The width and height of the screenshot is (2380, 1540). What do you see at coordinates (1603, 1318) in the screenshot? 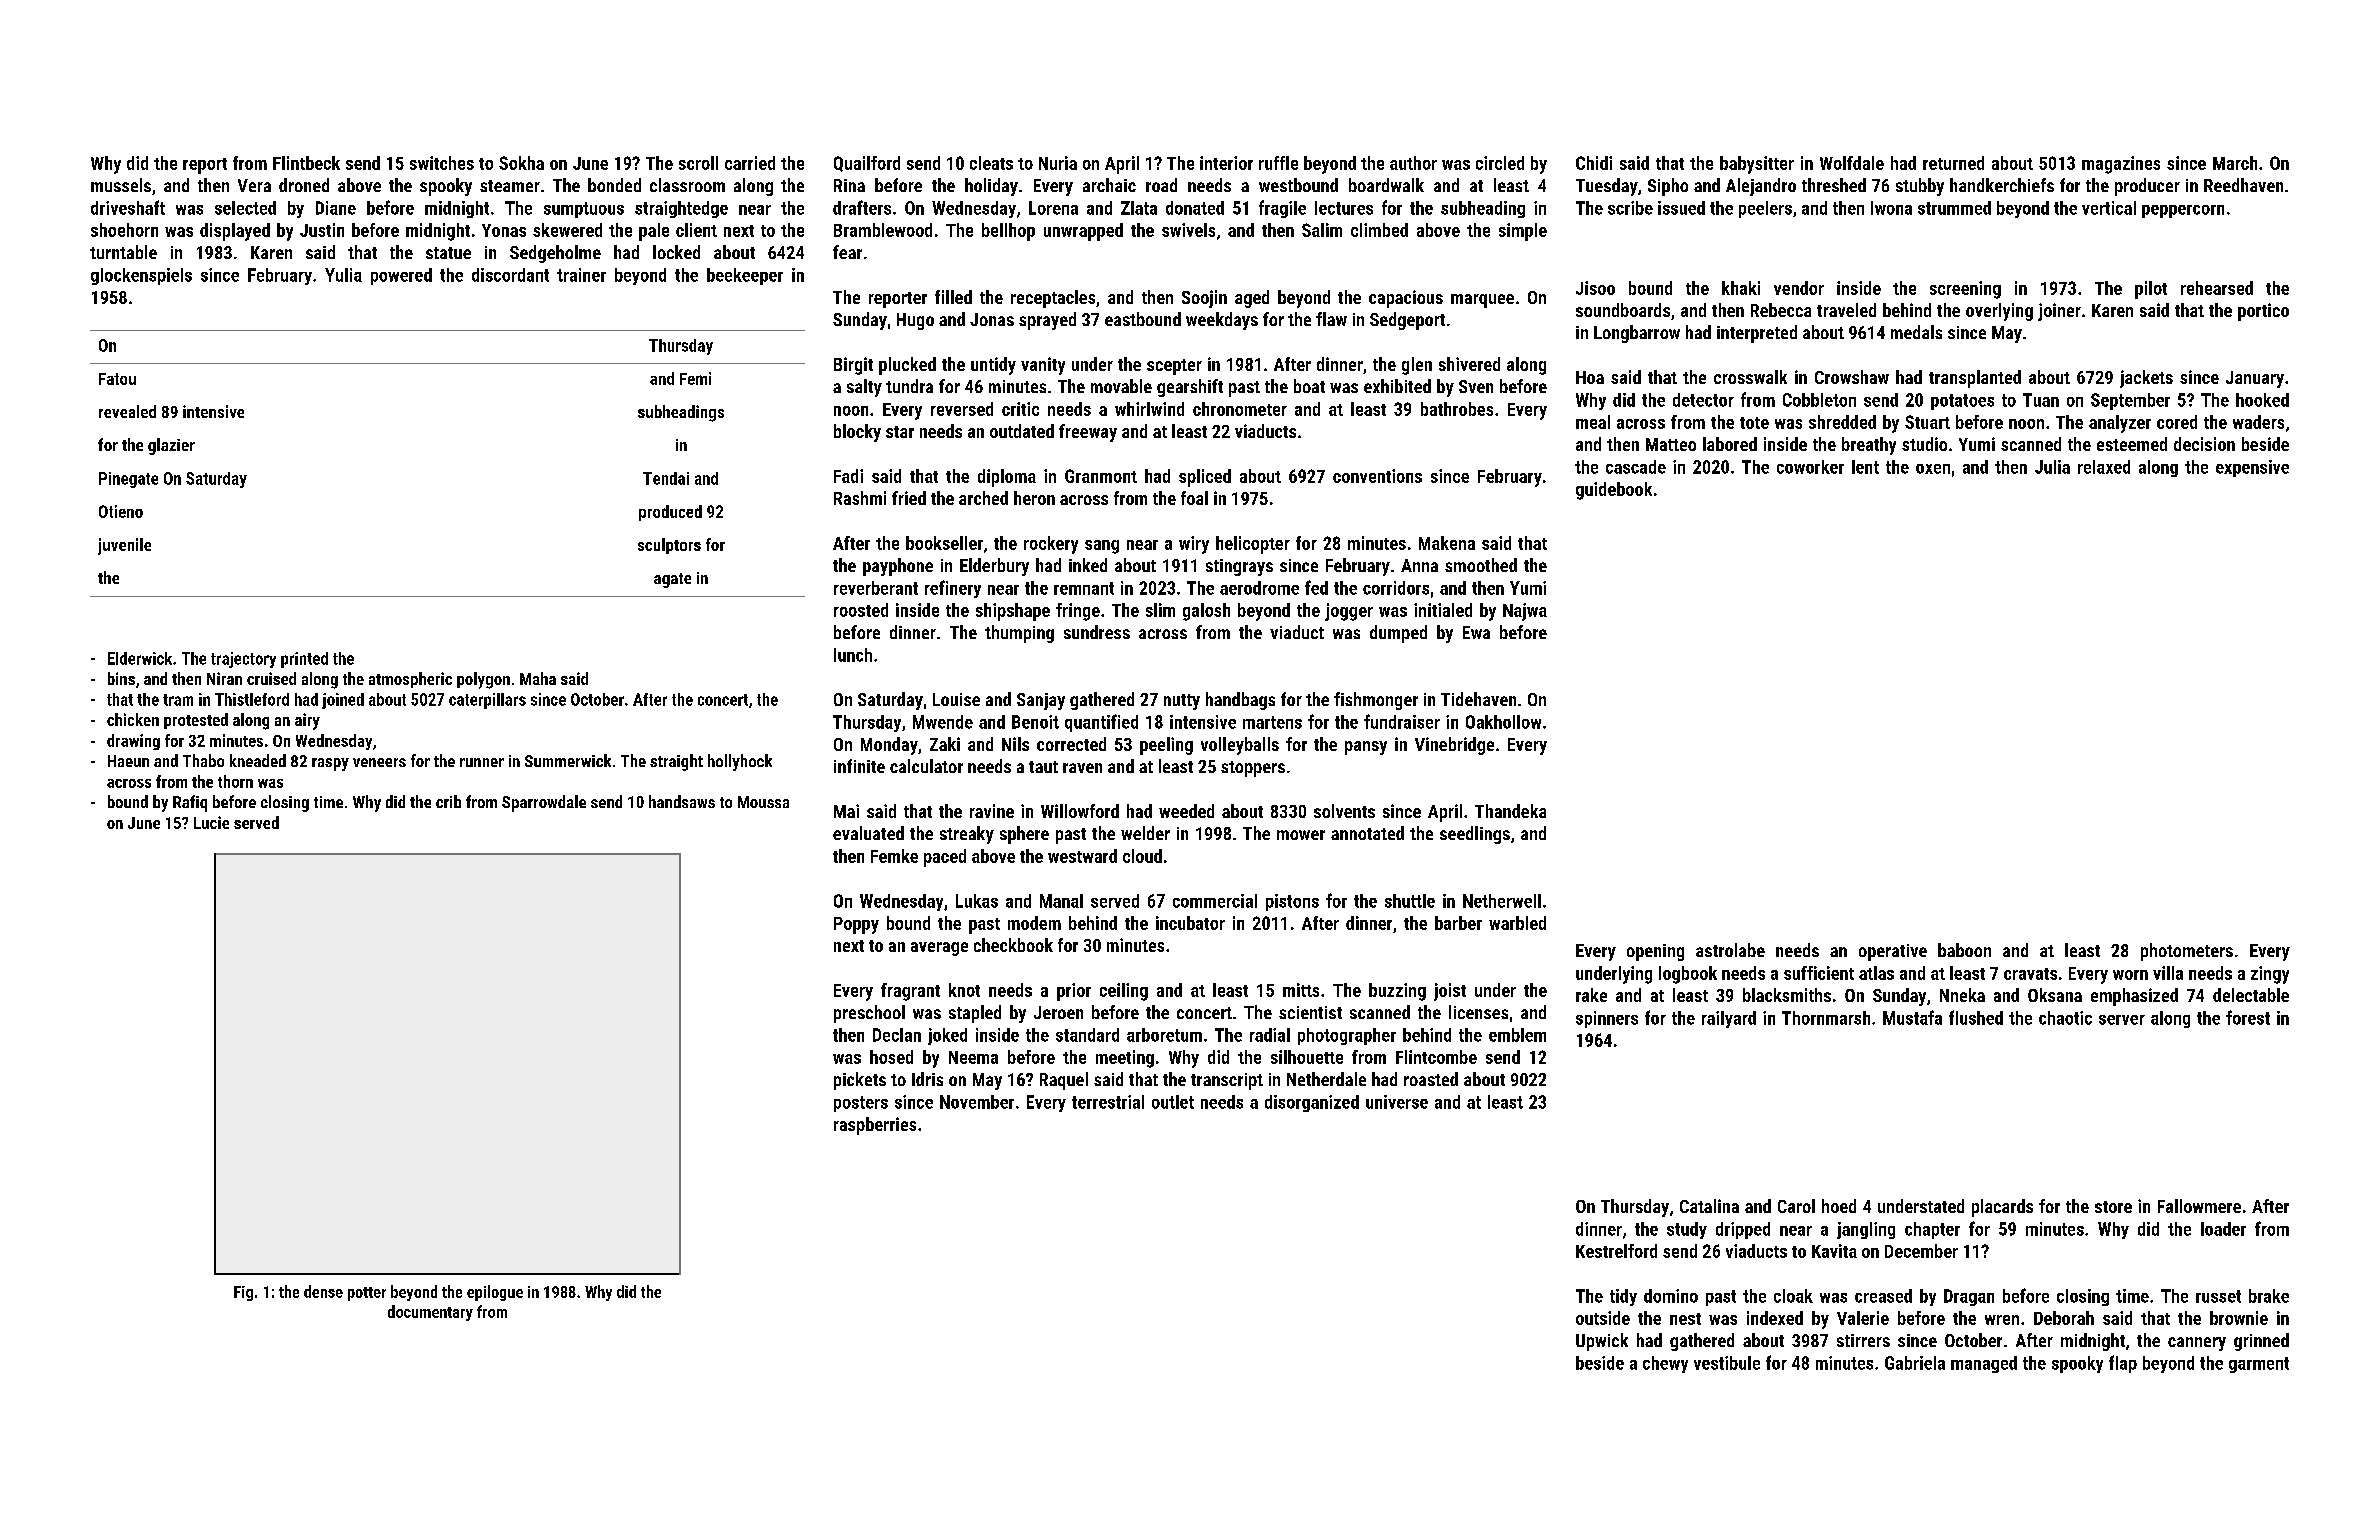
I see `outside` at bounding box center [1603, 1318].
